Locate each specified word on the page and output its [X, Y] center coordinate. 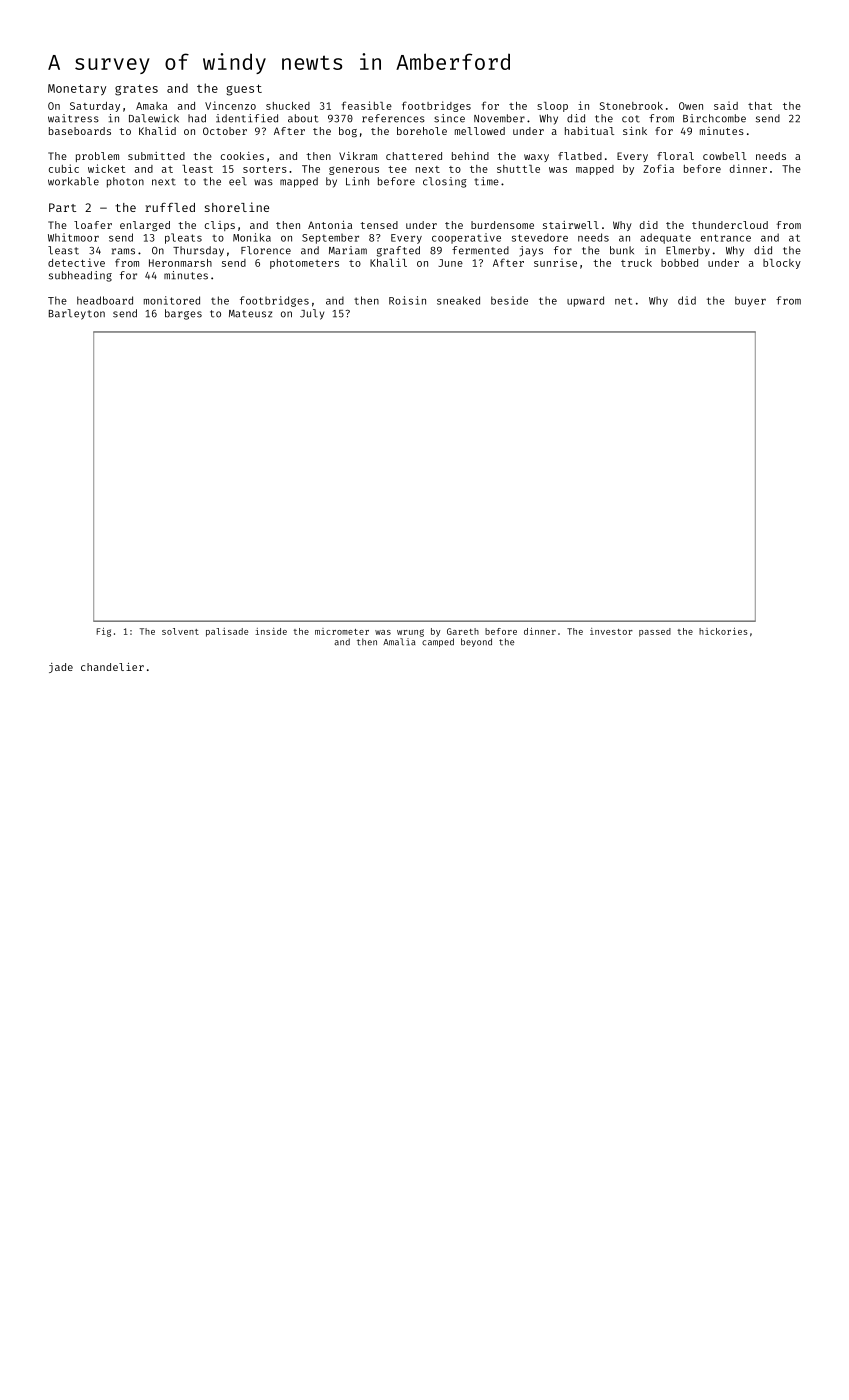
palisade [227, 632]
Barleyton [77, 314]
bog [348, 132]
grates [136, 90]
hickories [723, 631]
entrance [726, 238]
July [312, 314]
